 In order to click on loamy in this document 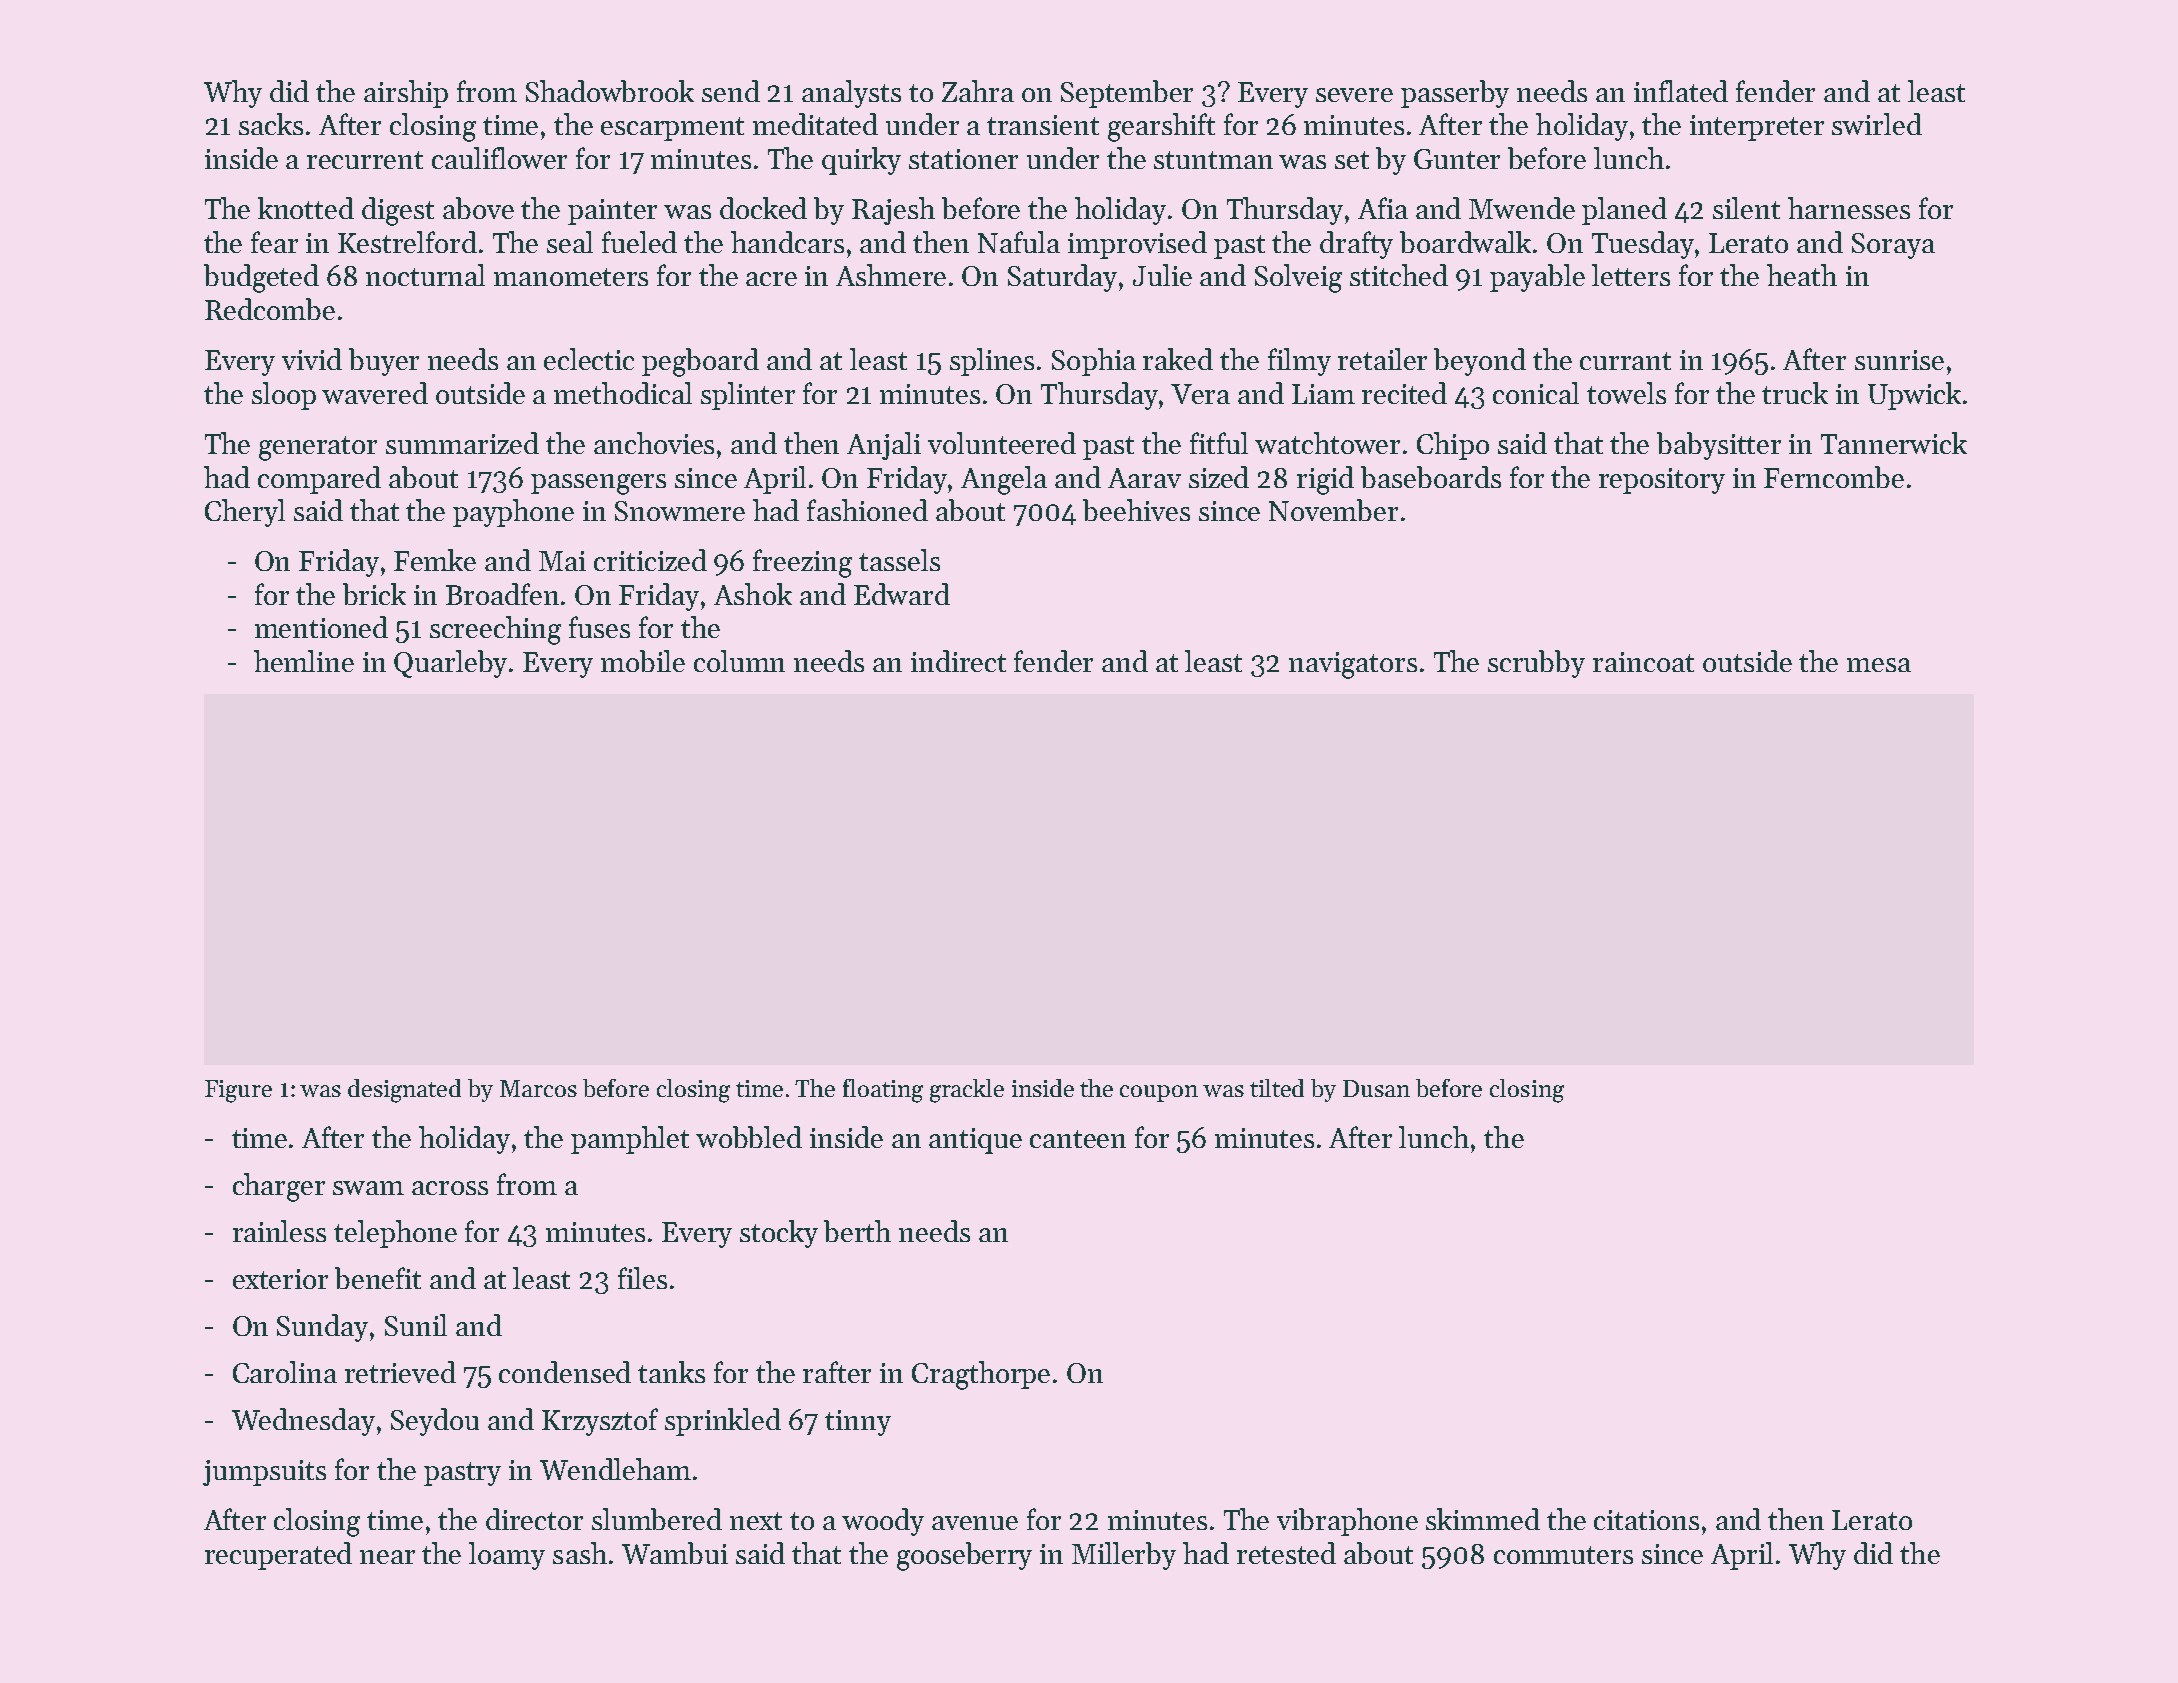, I will do `click(507, 1556)`.
